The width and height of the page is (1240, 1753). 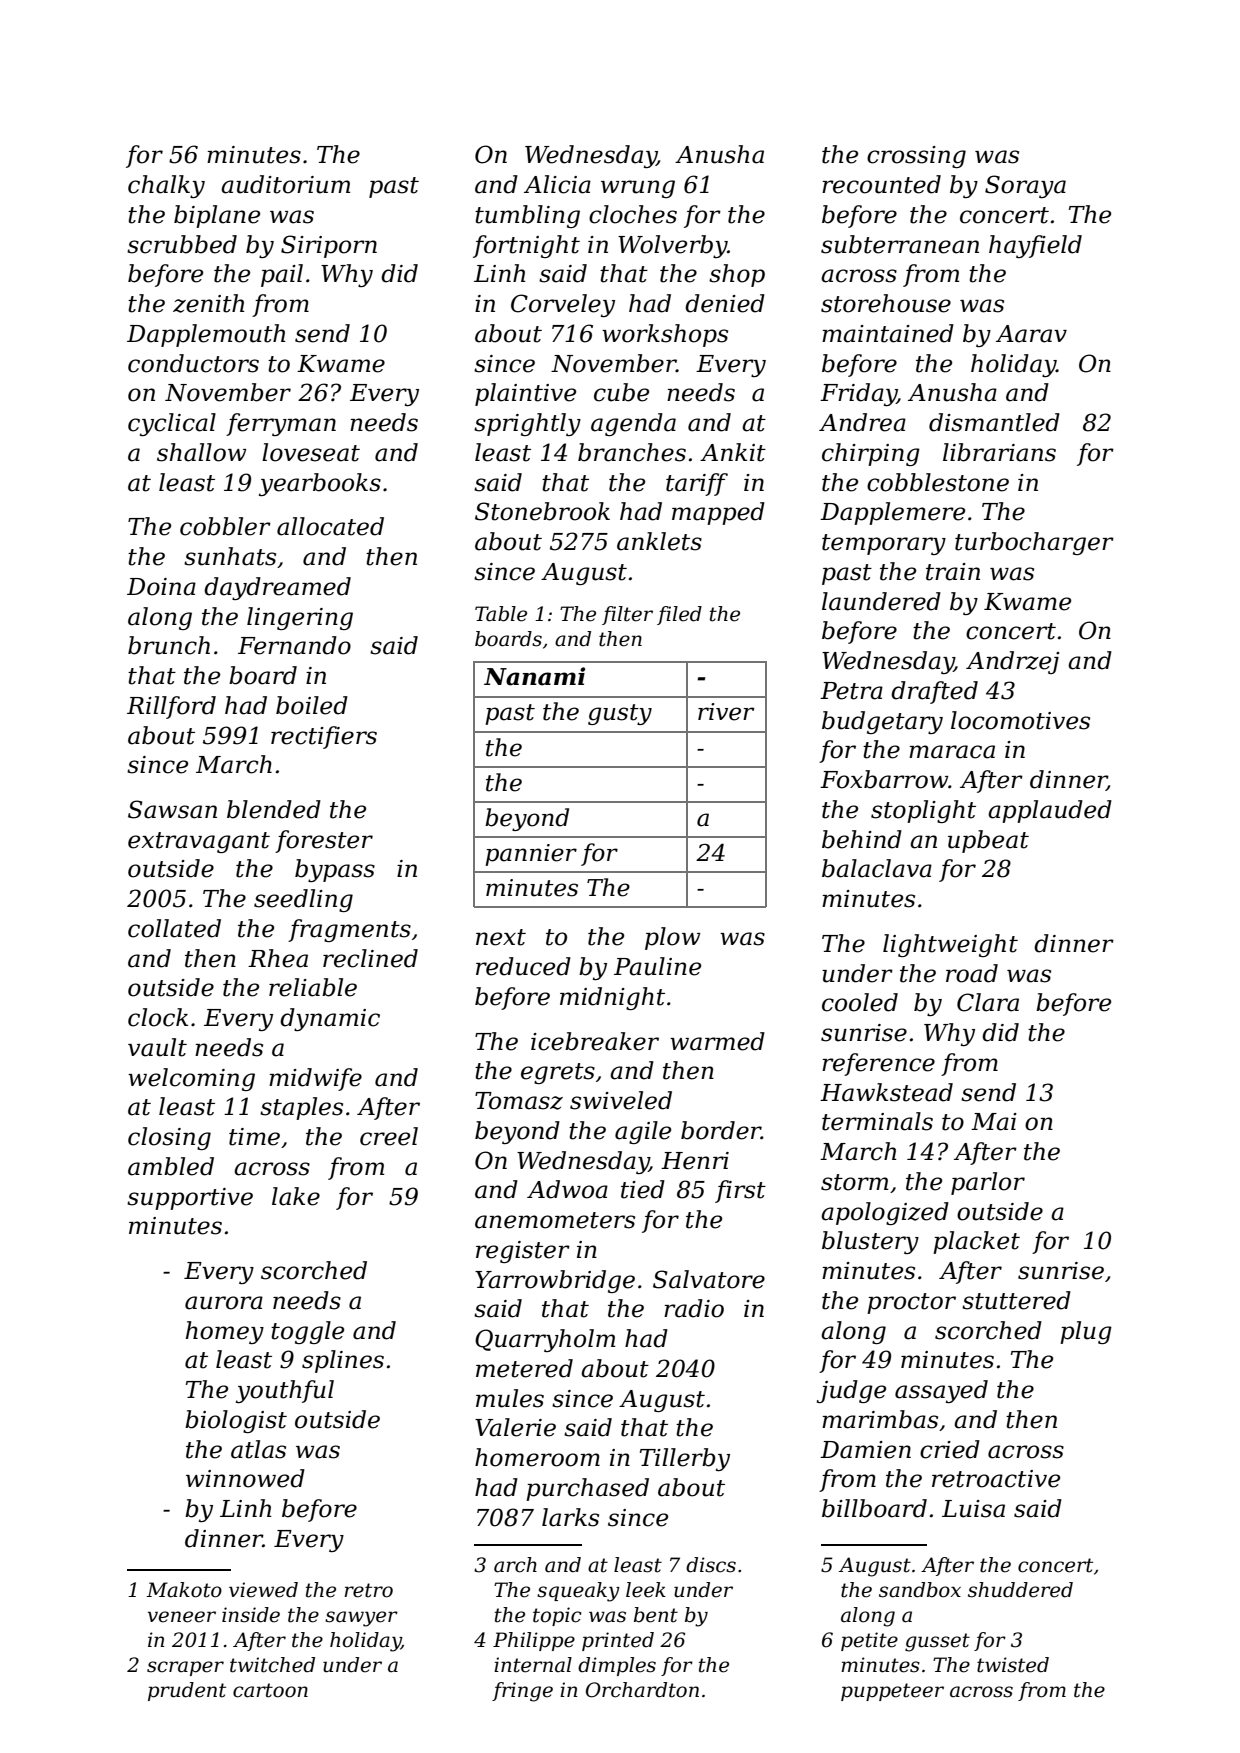 I want to click on aurora, so click(x=224, y=1303).
